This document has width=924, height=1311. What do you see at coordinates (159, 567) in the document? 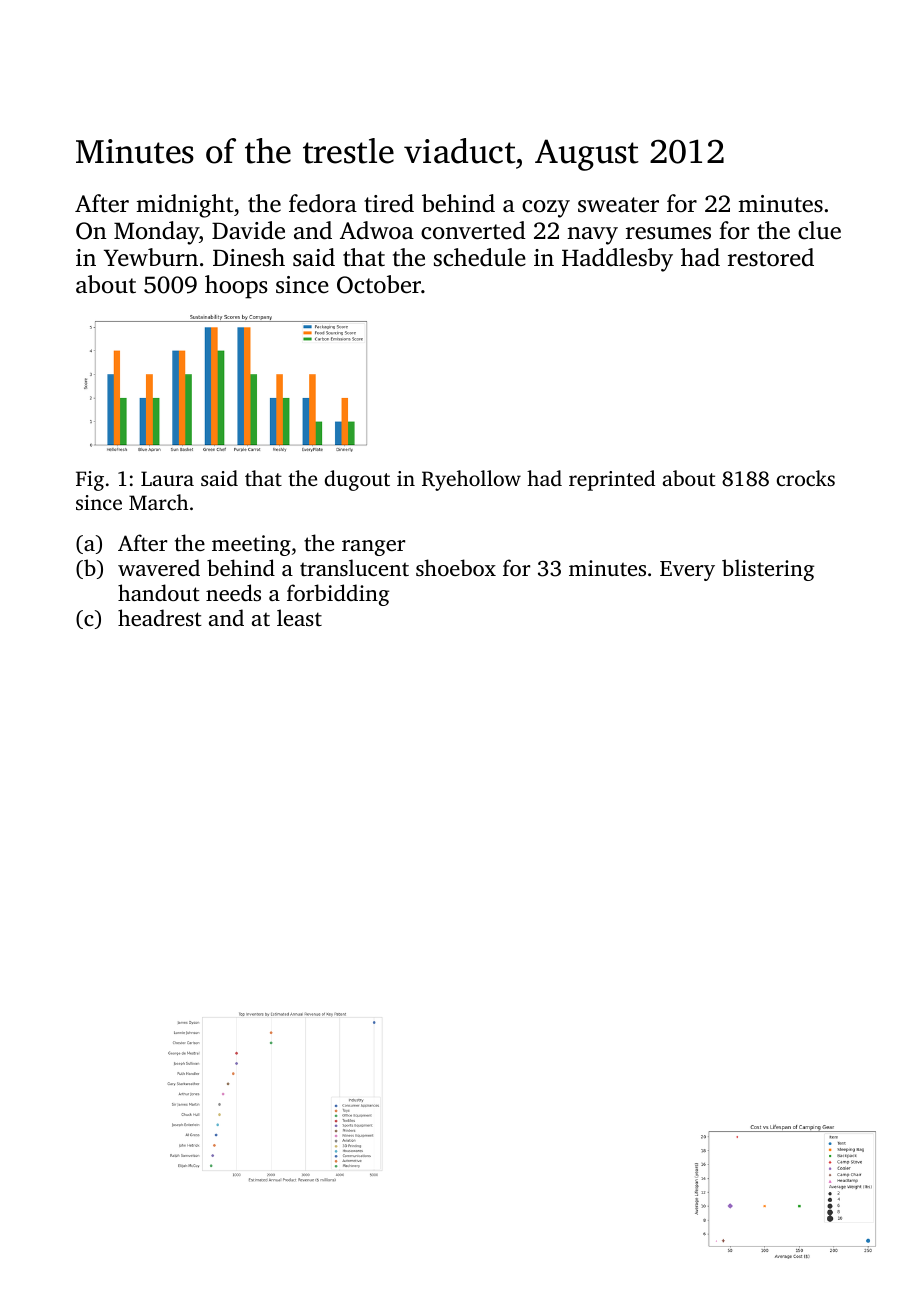
I see `wavered` at bounding box center [159, 567].
